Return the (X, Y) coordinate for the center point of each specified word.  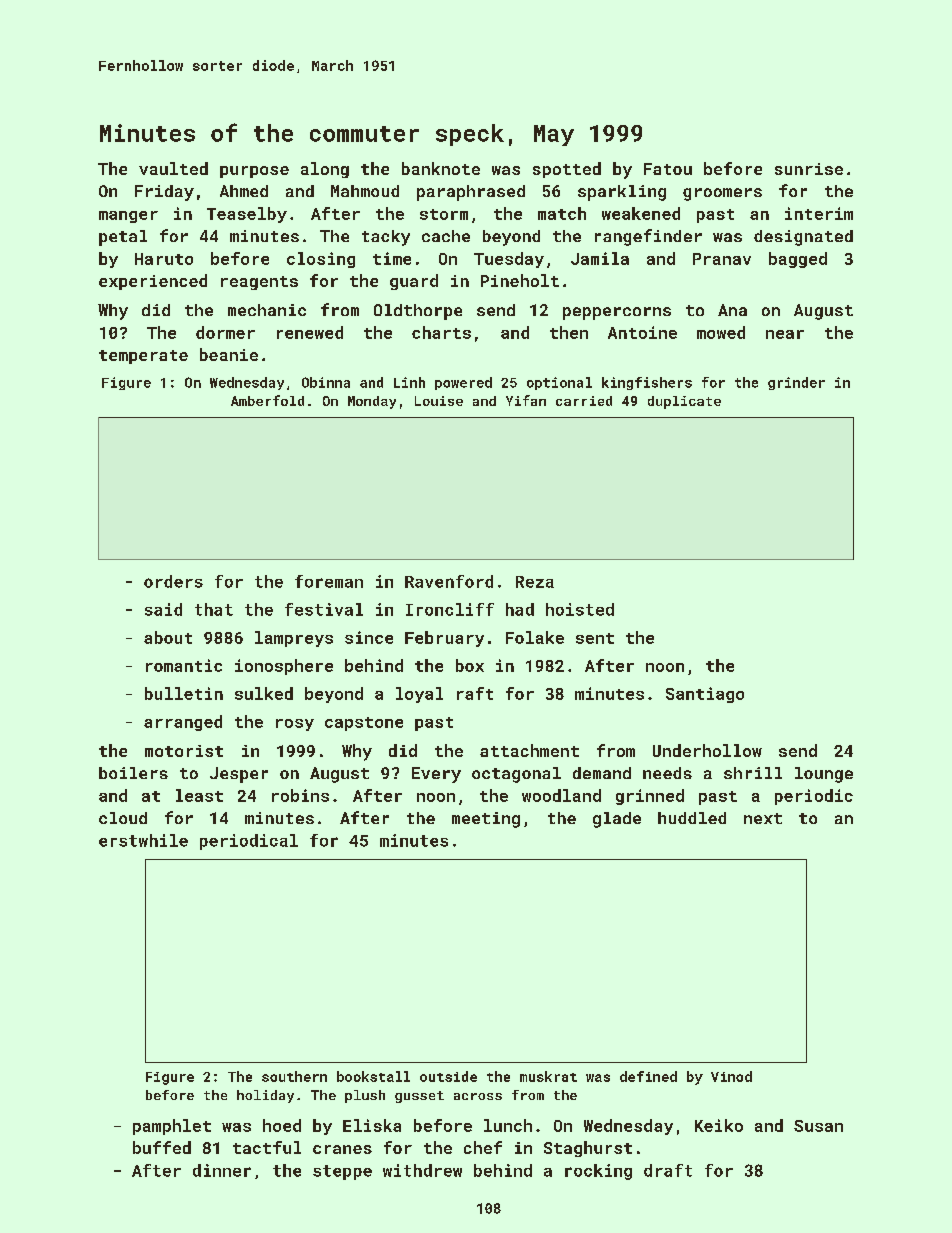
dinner (222, 1170)
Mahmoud (365, 191)
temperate (143, 357)
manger (128, 217)
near (785, 334)
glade (617, 820)
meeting (486, 820)
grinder (796, 383)
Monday (372, 402)
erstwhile (143, 840)
